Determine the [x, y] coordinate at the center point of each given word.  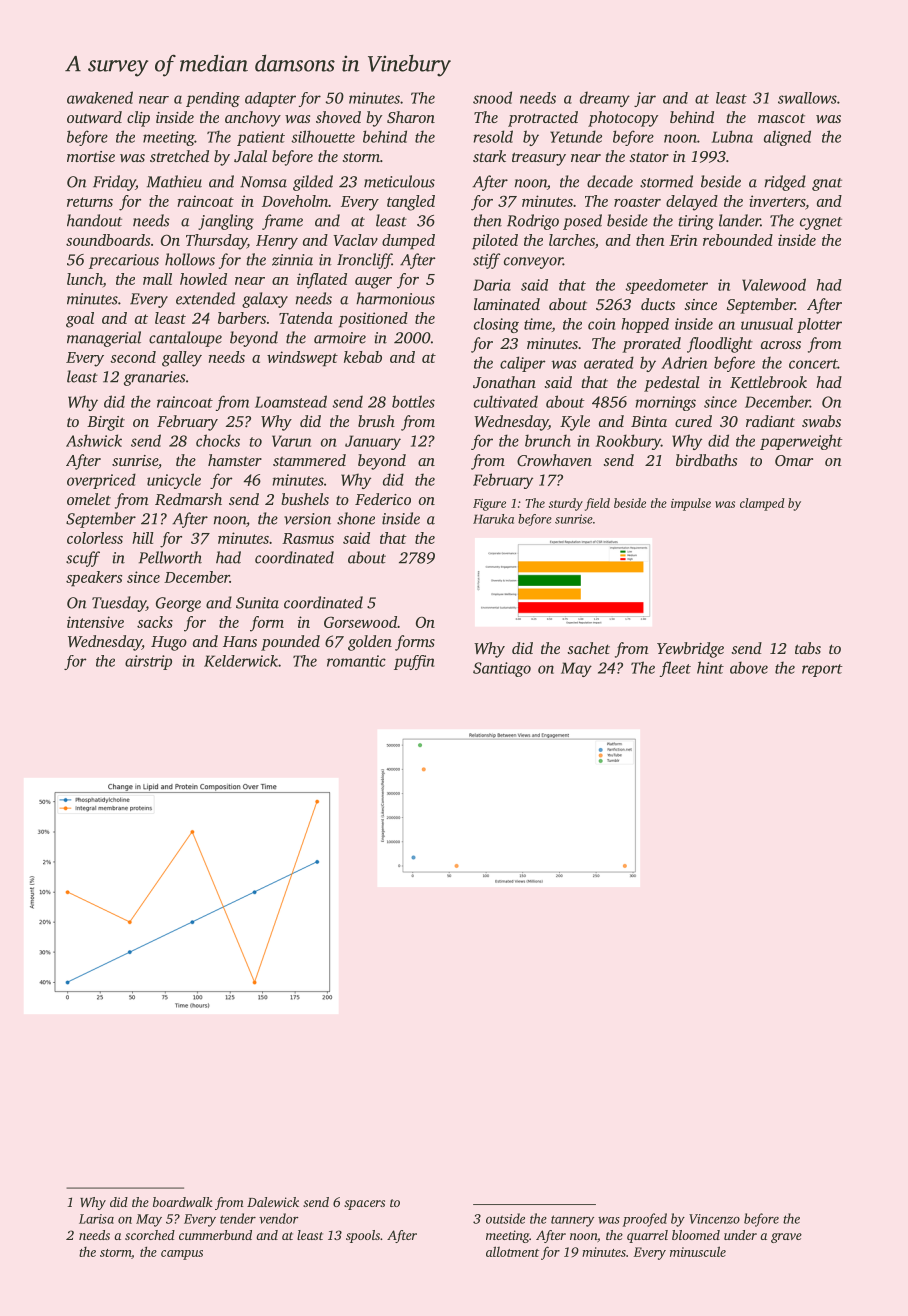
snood [492, 97]
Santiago [502, 669]
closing [496, 325]
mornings [665, 403]
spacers [364, 1205]
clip [138, 119]
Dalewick [273, 1202]
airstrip [148, 662]
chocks [218, 440]
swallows [807, 98]
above [749, 667]
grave [786, 1238]
